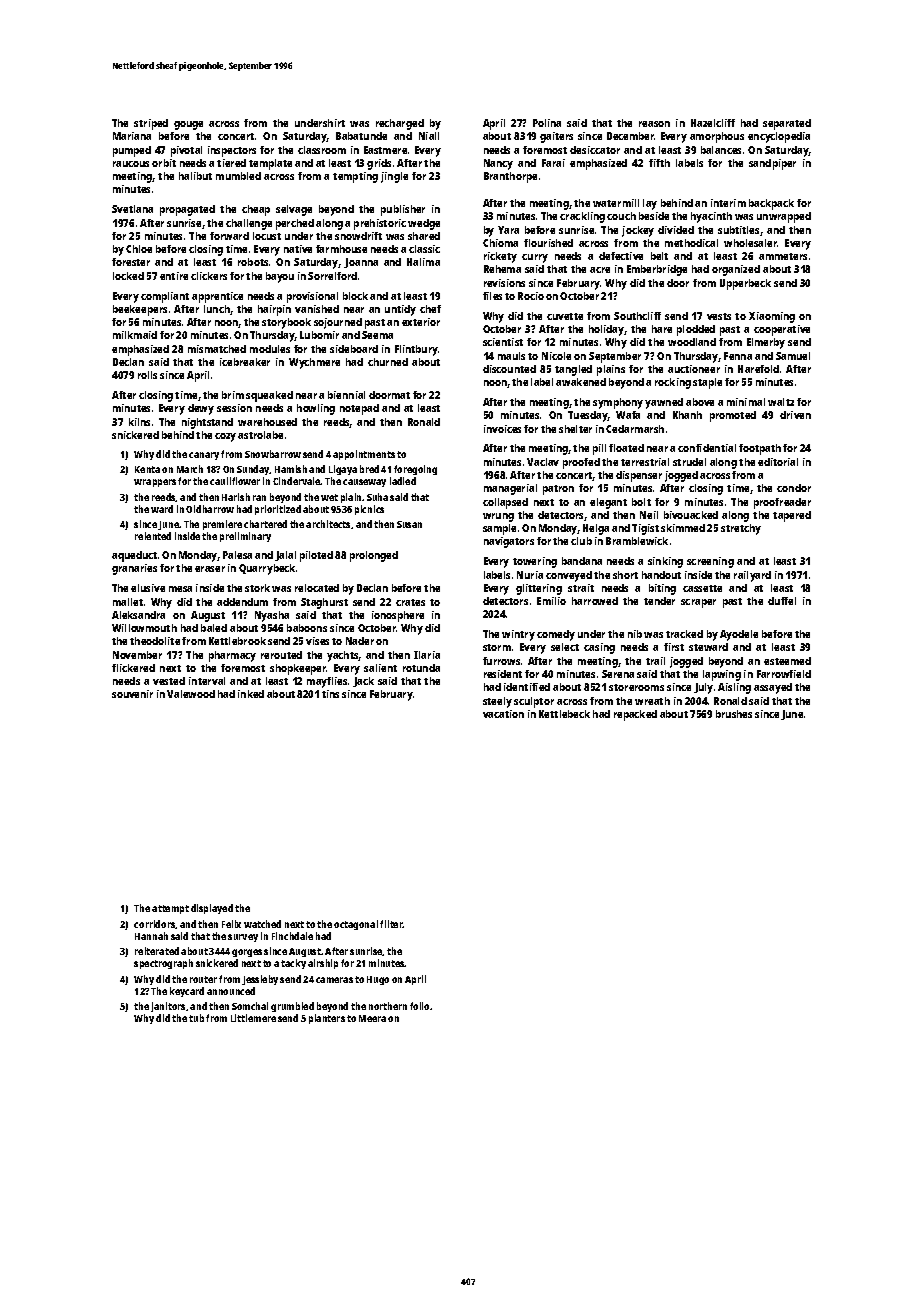 Image resolution: width=924 pixels, height=1308 pixels. What do you see at coordinates (188, 125) in the document?
I see `gouge` at bounding box center [188, 125].
